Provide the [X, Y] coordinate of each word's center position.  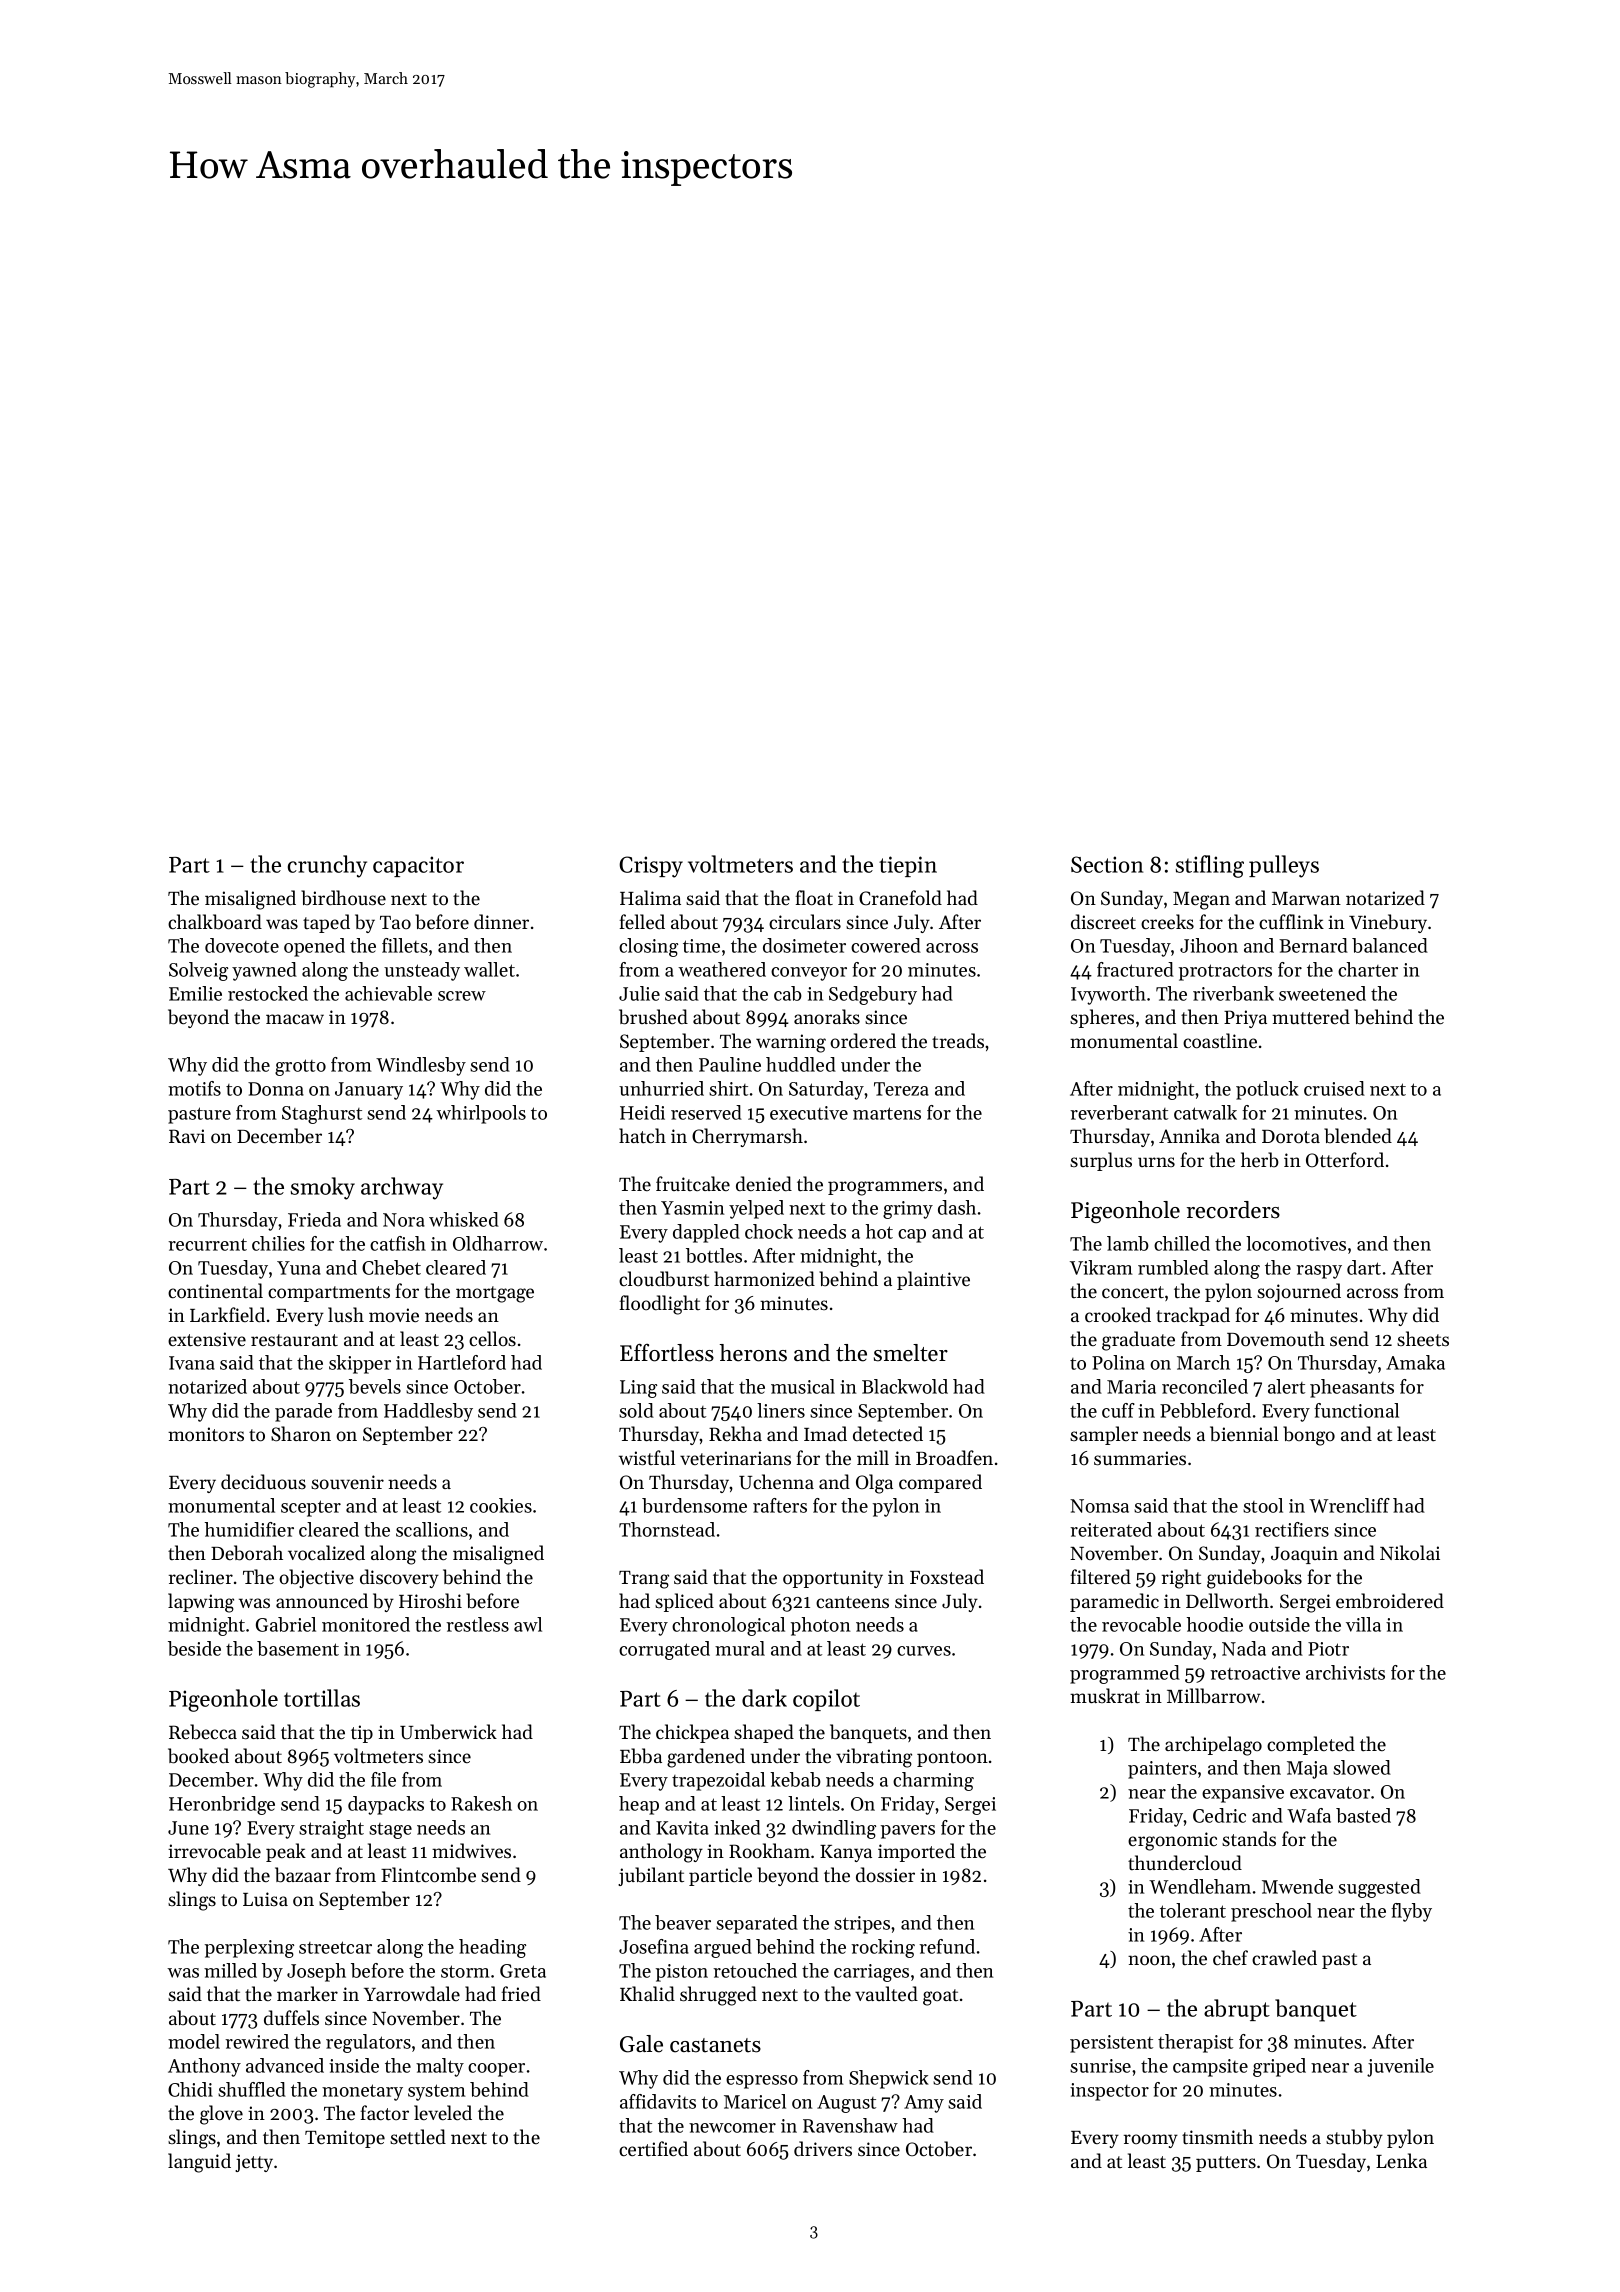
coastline [1220, 1041]
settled [418, 2136]
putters [1226, 2164]
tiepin [908, 866]
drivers [823, 2148]
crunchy [327, 866]
